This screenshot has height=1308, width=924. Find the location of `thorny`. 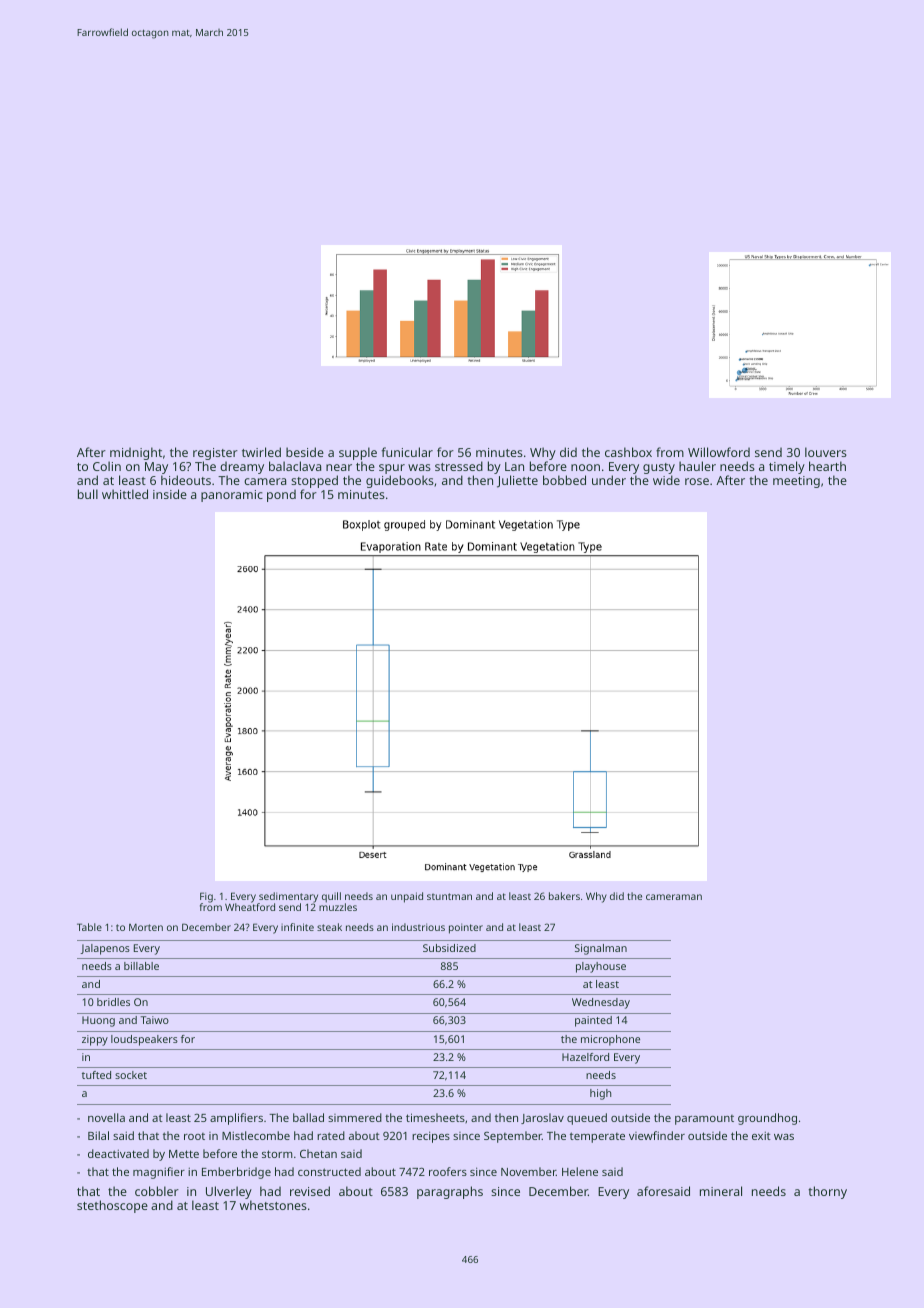

thorny is located at coordinates (827, 1192).
